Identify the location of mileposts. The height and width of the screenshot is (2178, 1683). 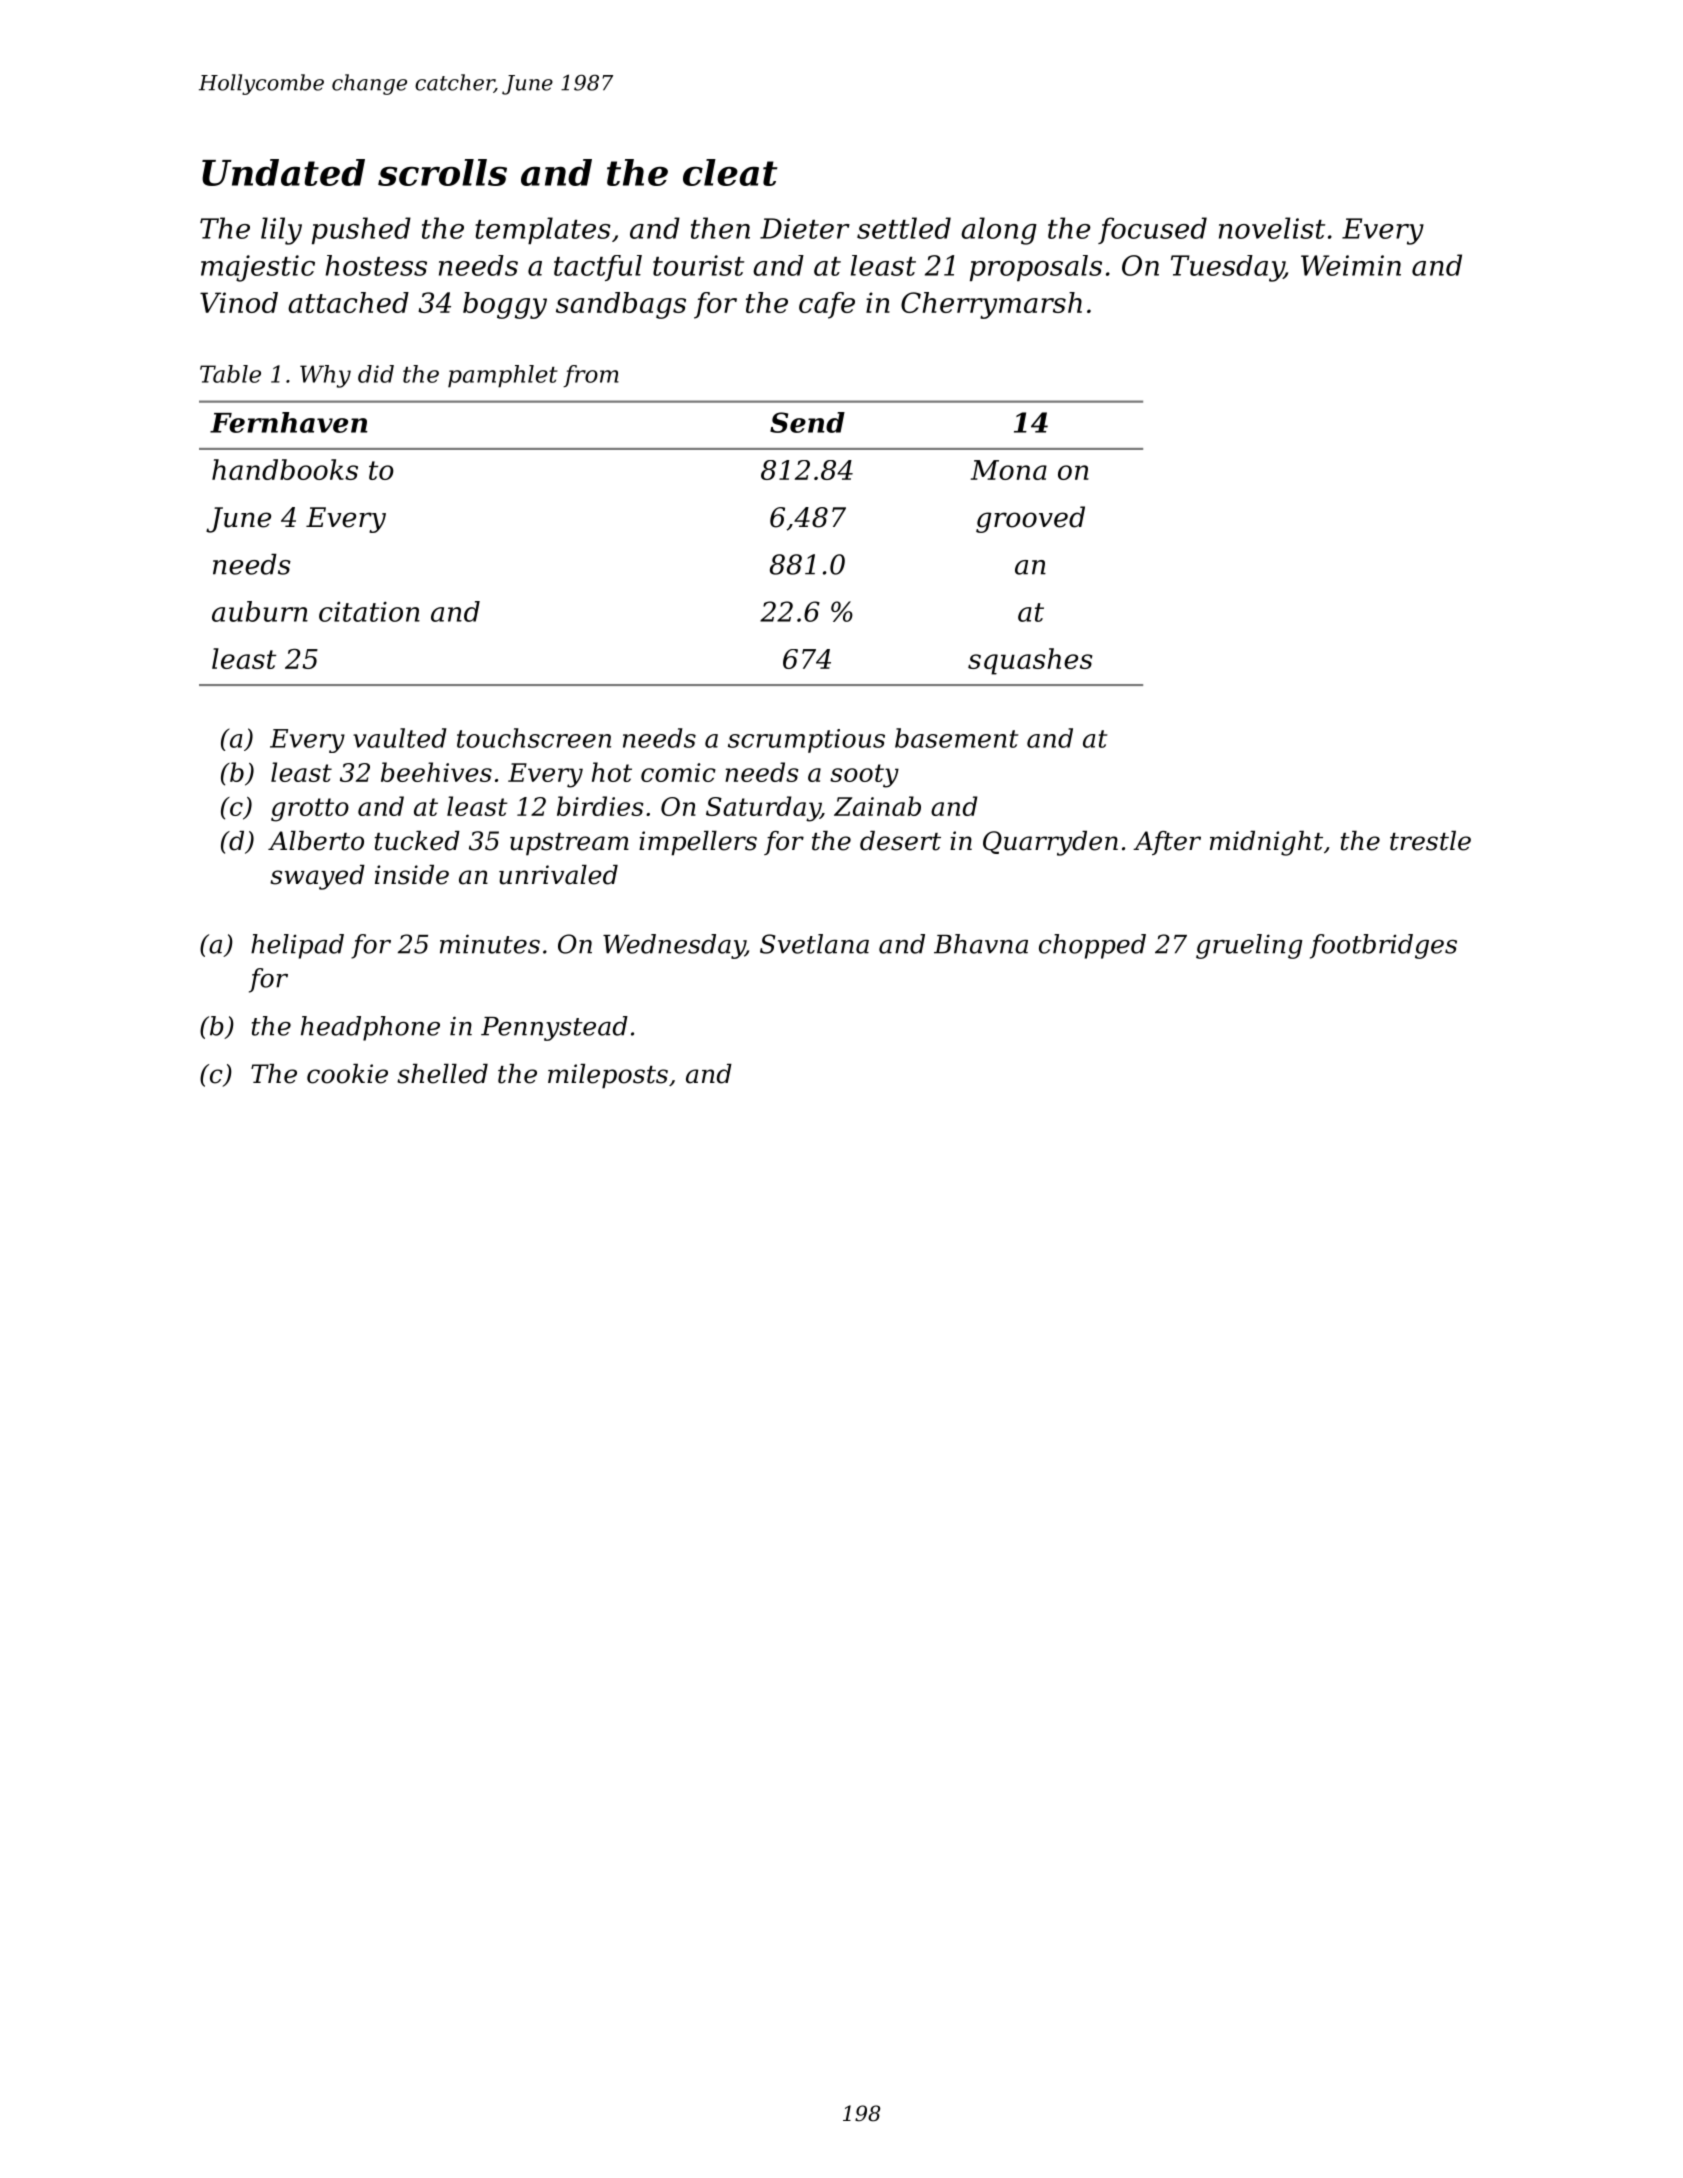
(608, 1076).
